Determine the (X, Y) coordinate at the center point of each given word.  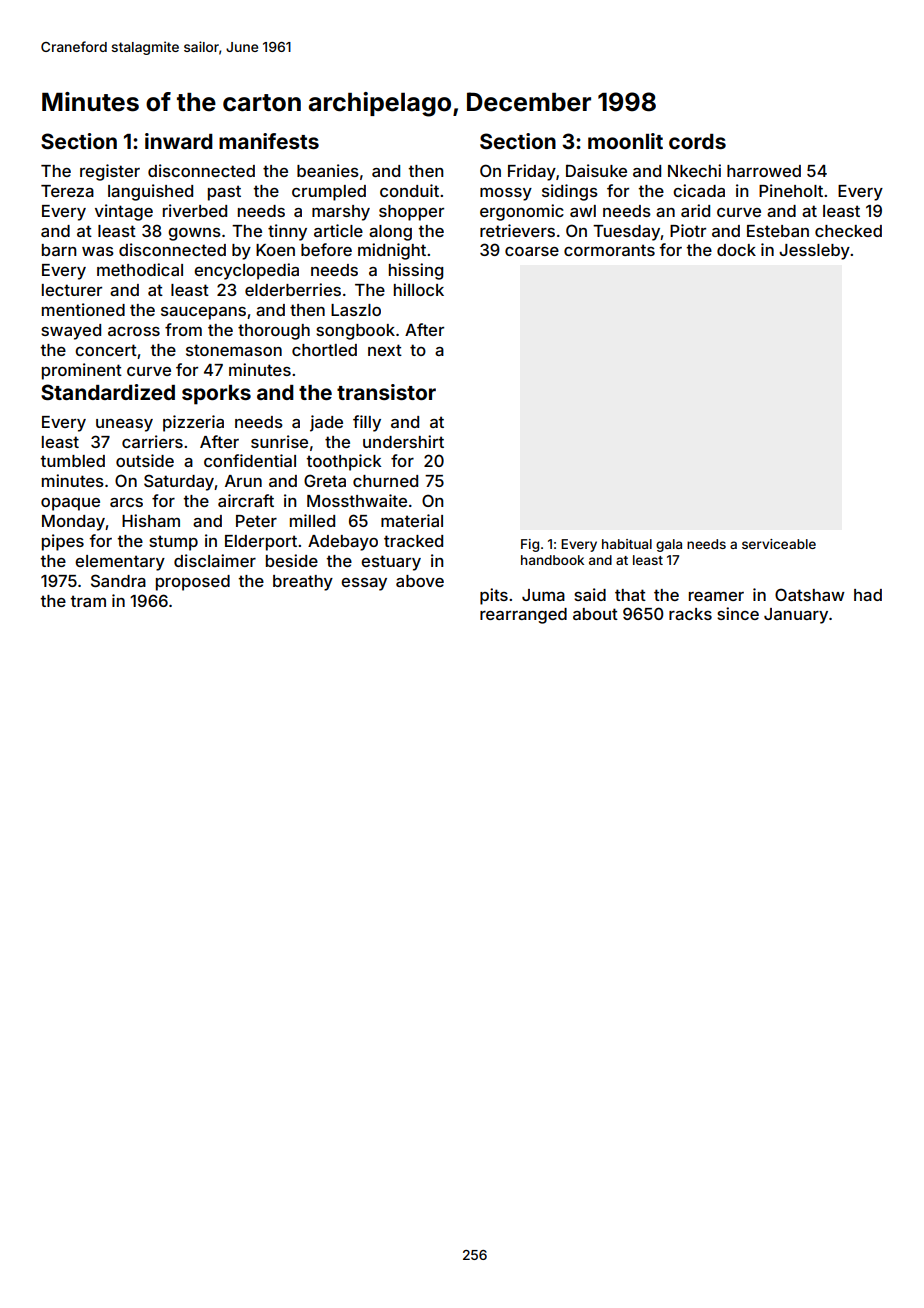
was (98, 251)
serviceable (779, 544)
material (412, 520)
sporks (216, 395)
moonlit (625, 141)
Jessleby (814, 252)
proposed (193, 583)
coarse (532, 251)
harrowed (764, 171)
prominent (82, 371)
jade (326, 423)
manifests (269, 141)
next (385, 350)
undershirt (403, 441)
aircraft (246, 500)
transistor (386, 392)
